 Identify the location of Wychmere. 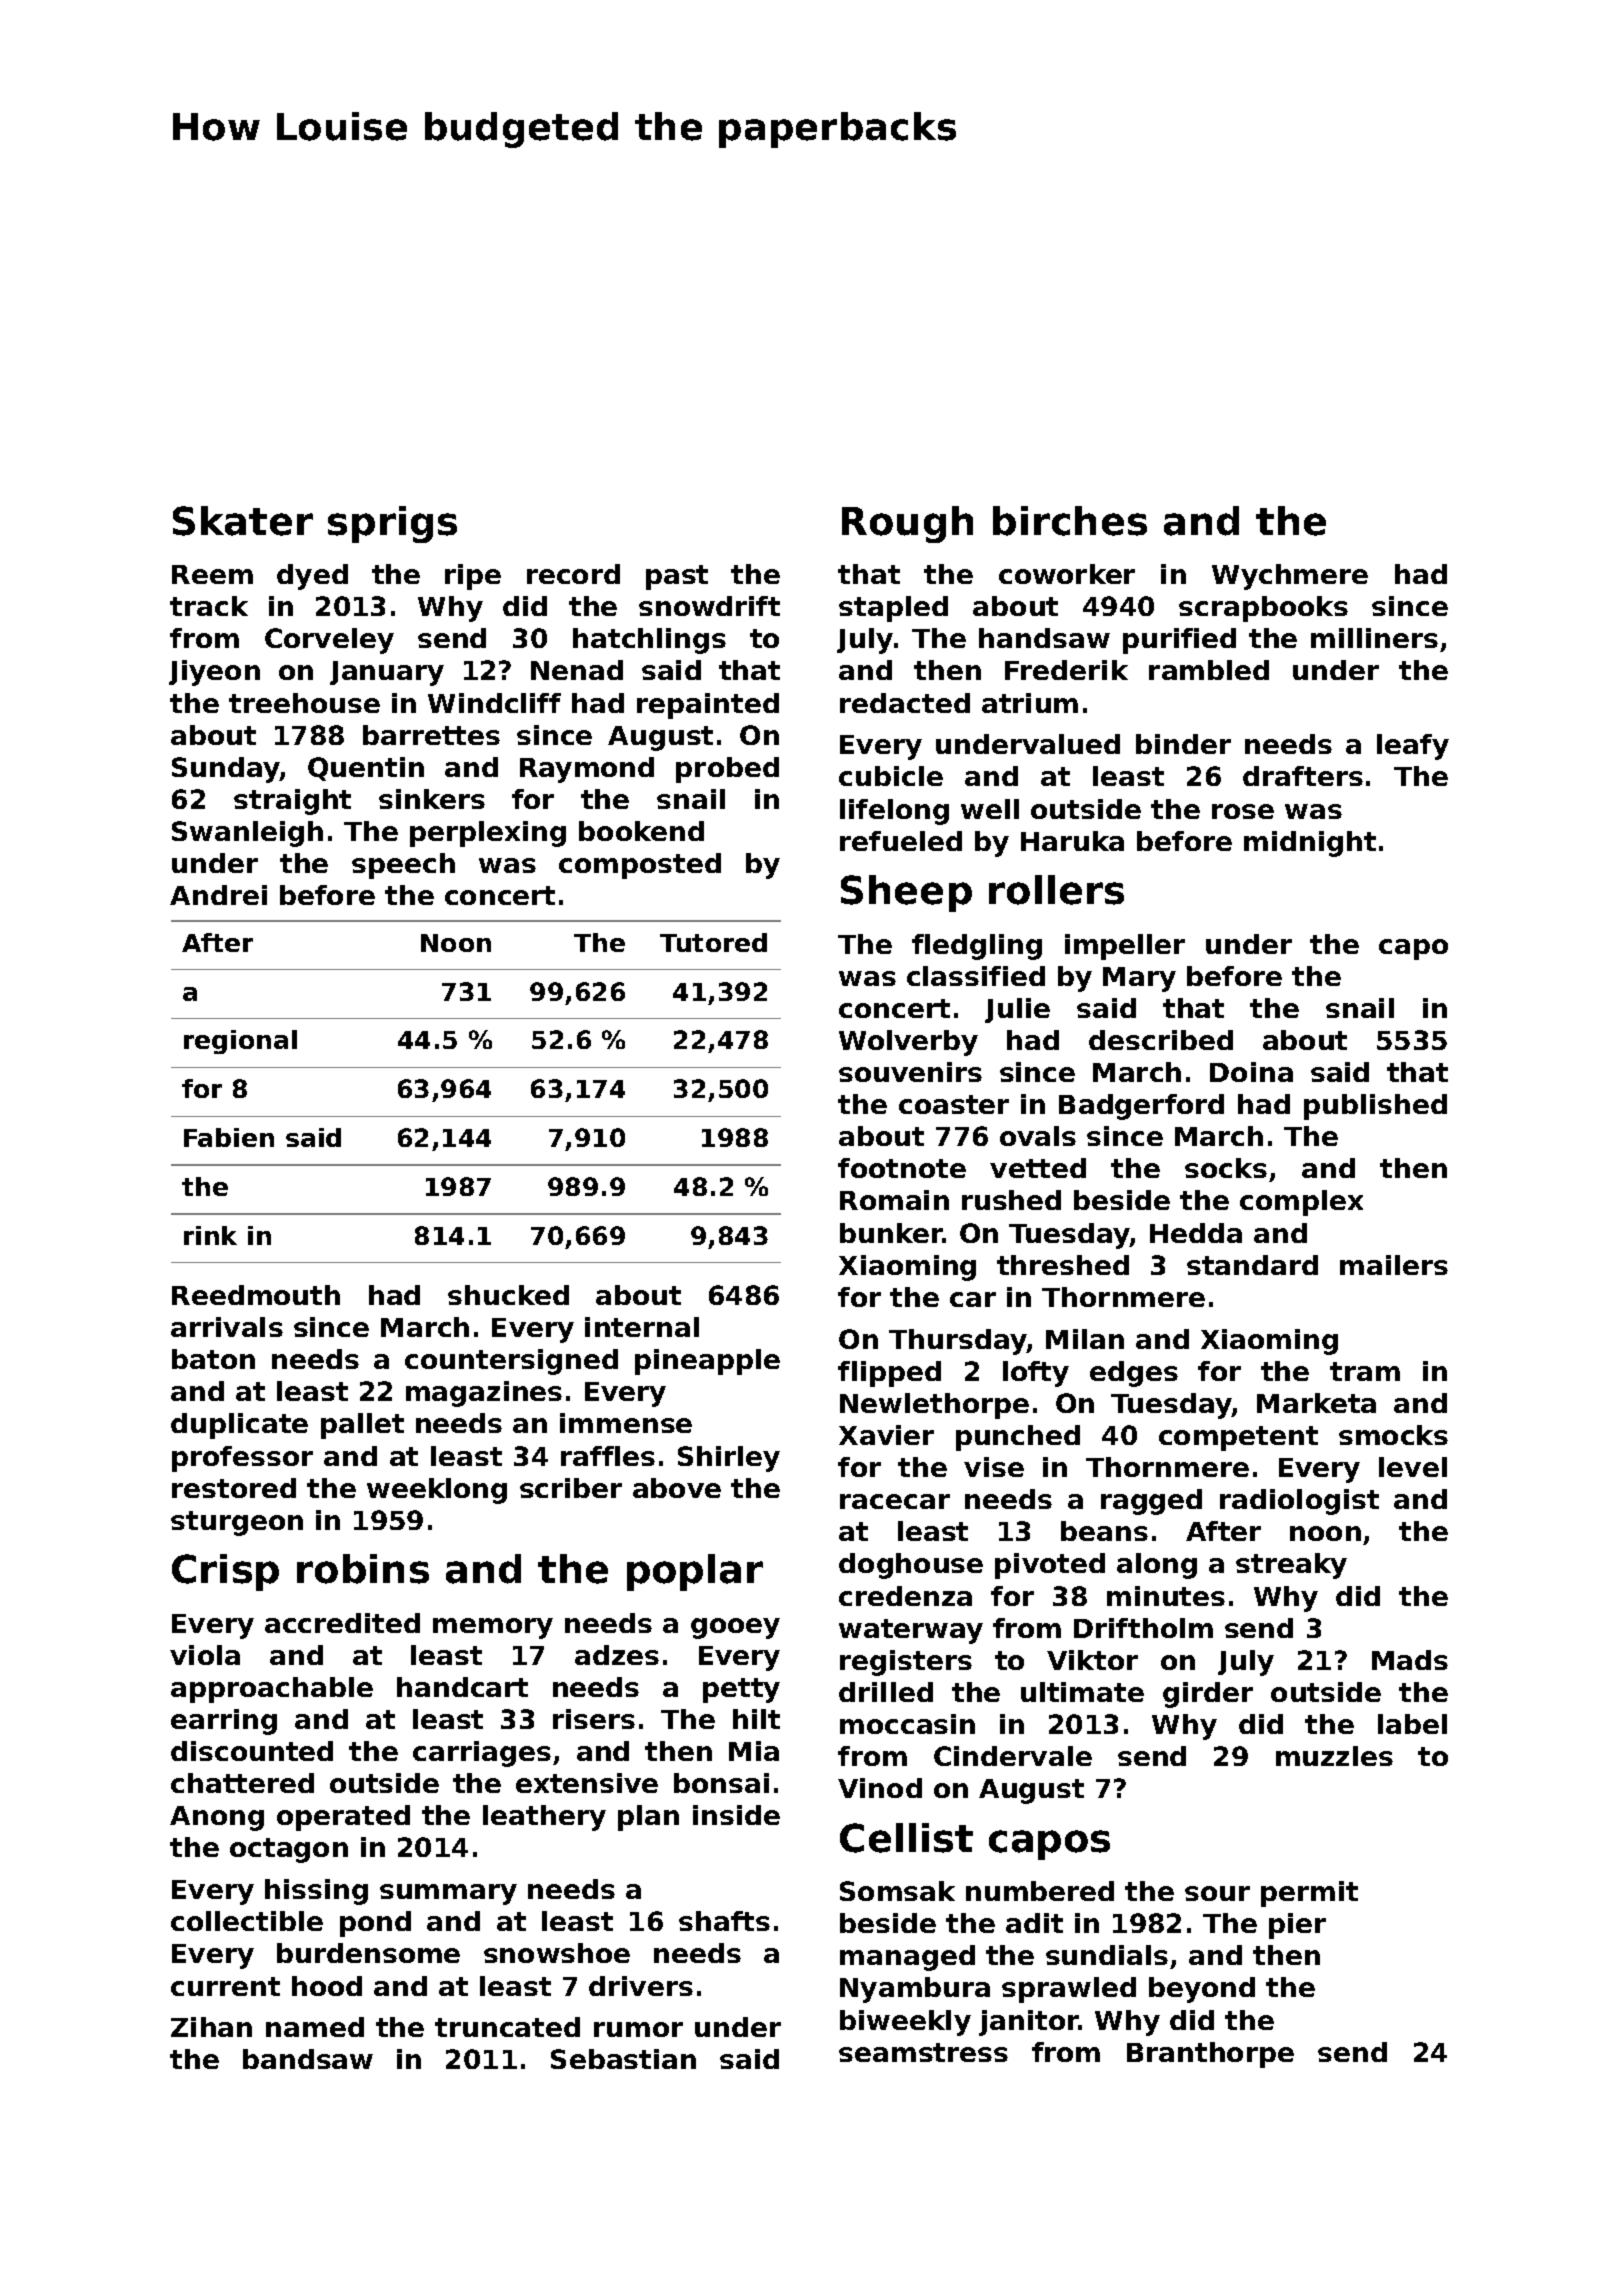
(1290, 577).
